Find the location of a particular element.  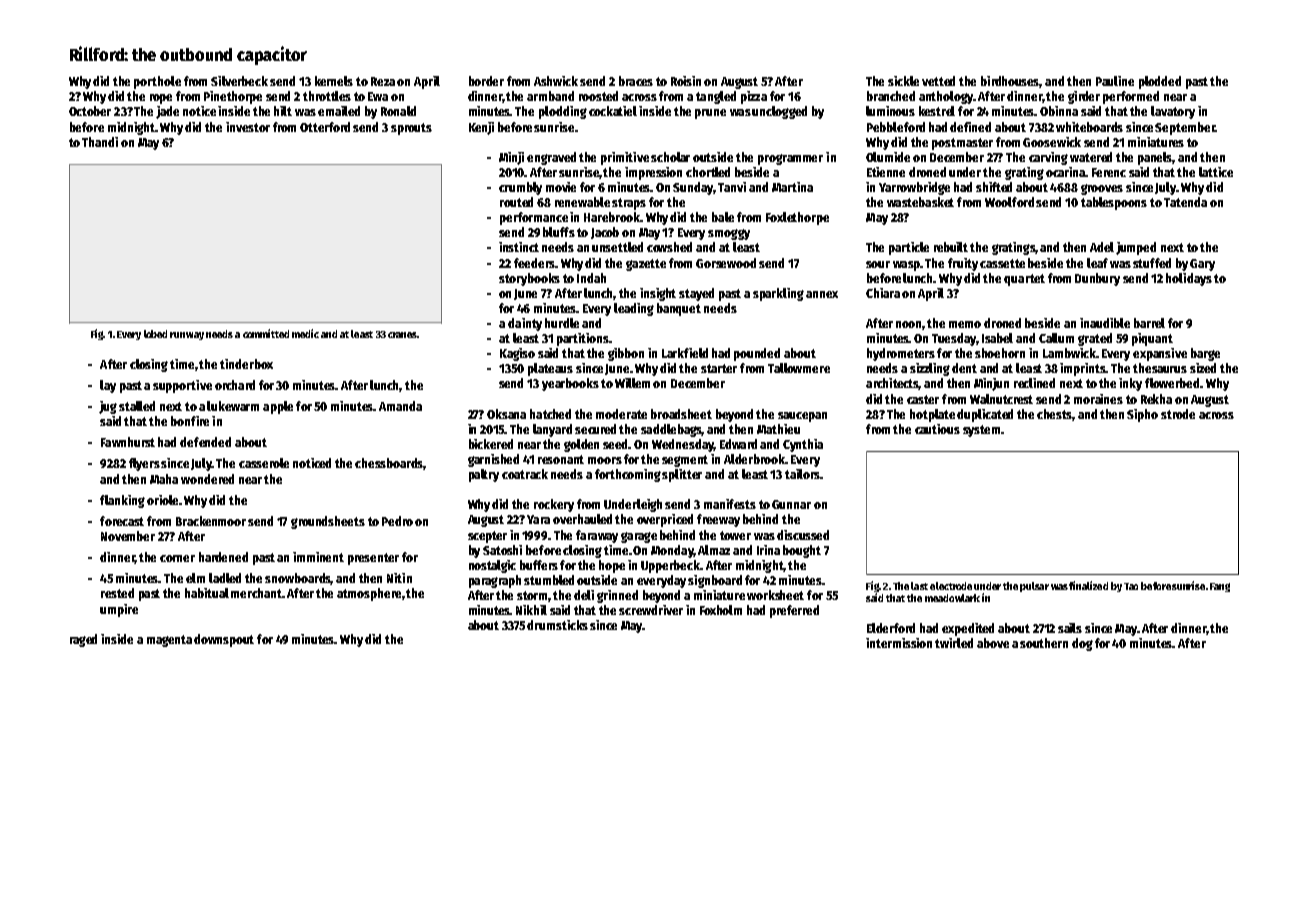

manifests is located at coordinates (730, 504).
